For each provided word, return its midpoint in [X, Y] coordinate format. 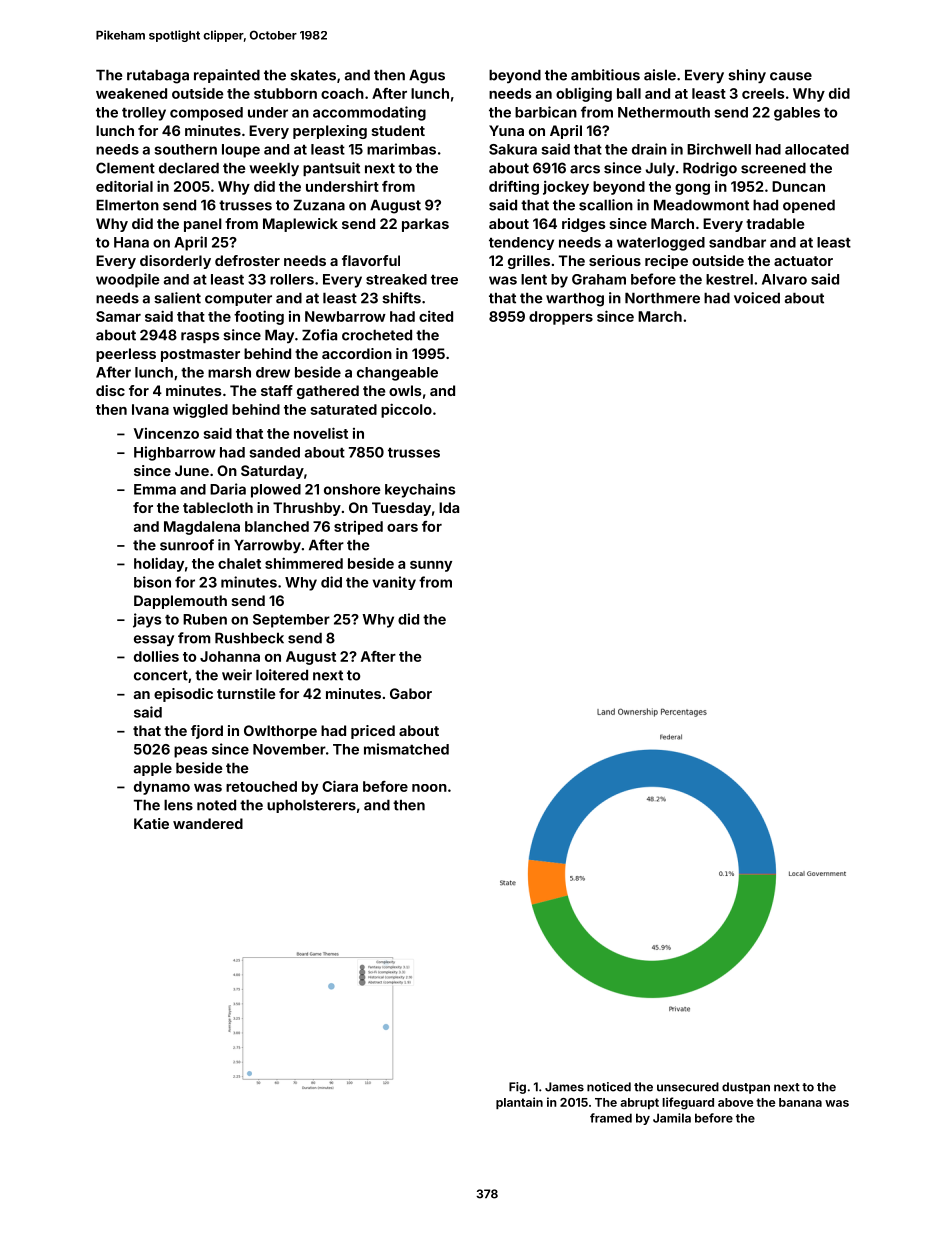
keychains [420, 490]
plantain [519, 1103]
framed [611, 1118]
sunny [431, 566]
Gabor [411, 693]
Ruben [205, 619]
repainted [227, 76]
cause [791, 76]
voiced [757, 298]
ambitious [605, 75]
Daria [228, 489]
